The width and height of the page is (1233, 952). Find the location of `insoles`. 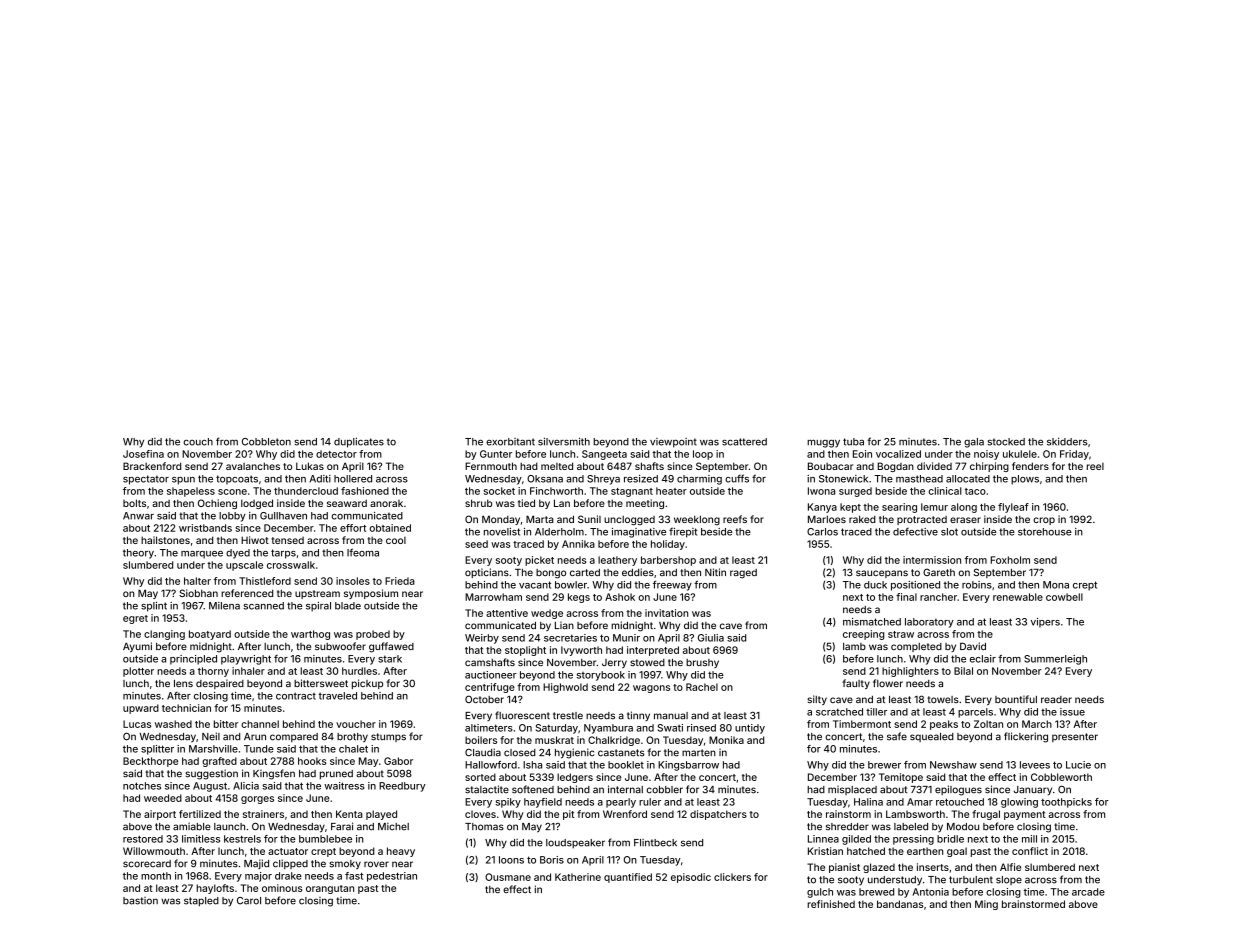

insoles is located at coordinates (353, 581).
